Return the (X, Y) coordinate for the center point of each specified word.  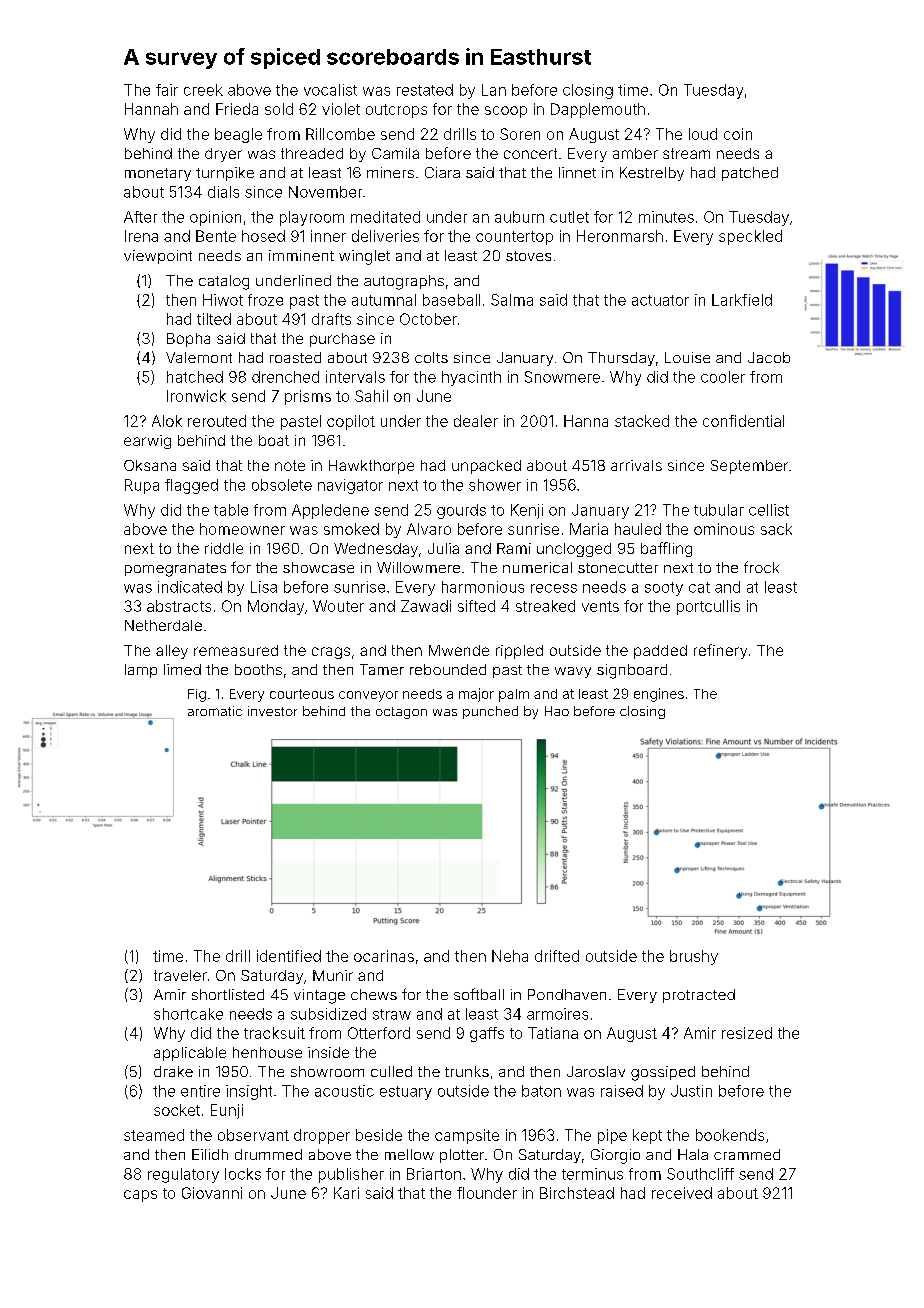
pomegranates (175, 570)
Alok (167, 421)
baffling (666, 549)
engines (659, 695)
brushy (694, 957)
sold (279, 109)
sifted (476, 606)
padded (660, 652)
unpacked (486, 467)
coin (738, 134)
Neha (510, 956)
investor (272, 711)
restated (425, 90)
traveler (180, 975)
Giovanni (212, 1193)
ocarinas (384, 956)
